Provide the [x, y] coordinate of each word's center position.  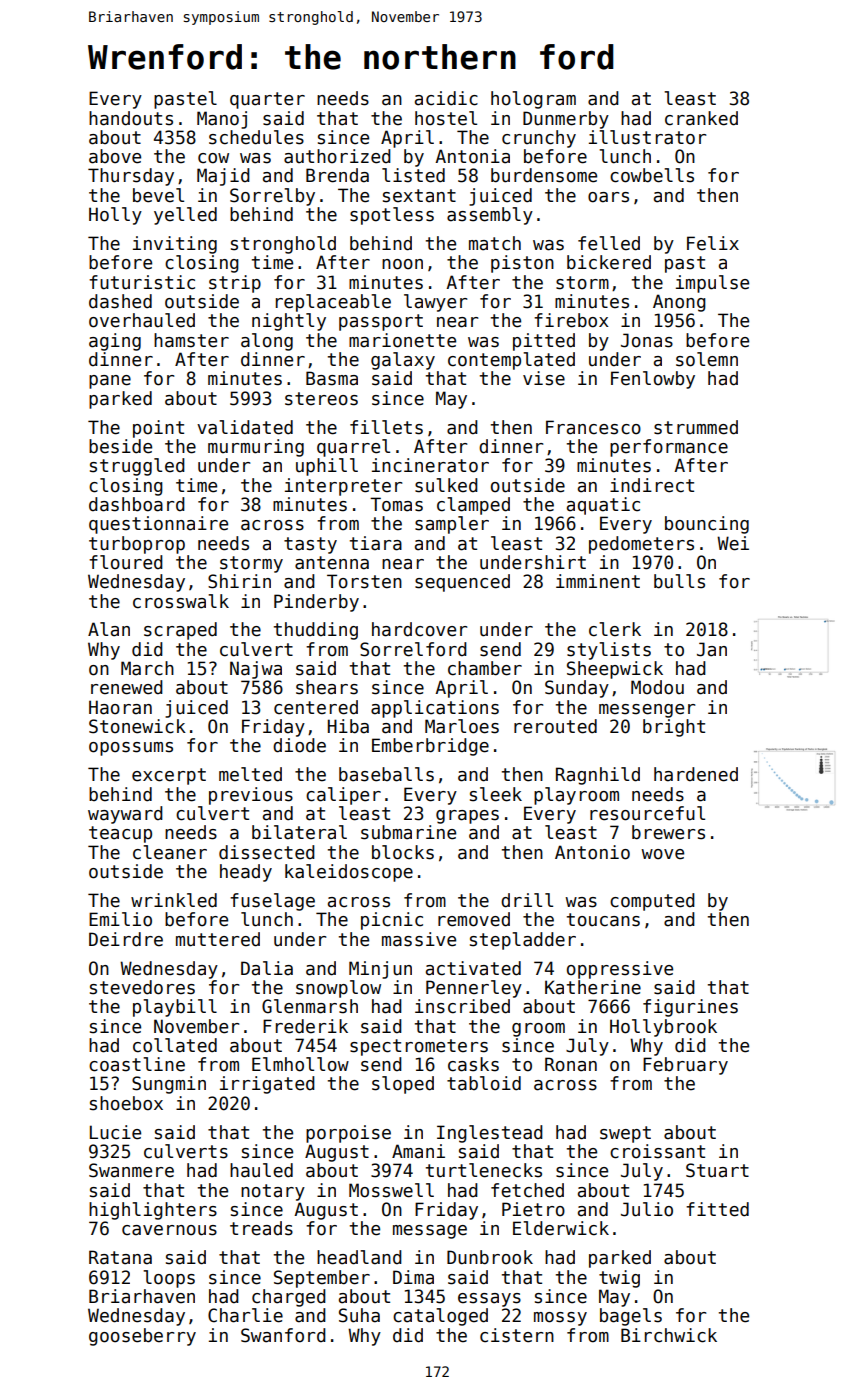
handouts [131, 118]
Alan [109, 629]
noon [402, 264]
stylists [609, 651]
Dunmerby [566, 120]
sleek [496, 794]
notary [273, 1192]
